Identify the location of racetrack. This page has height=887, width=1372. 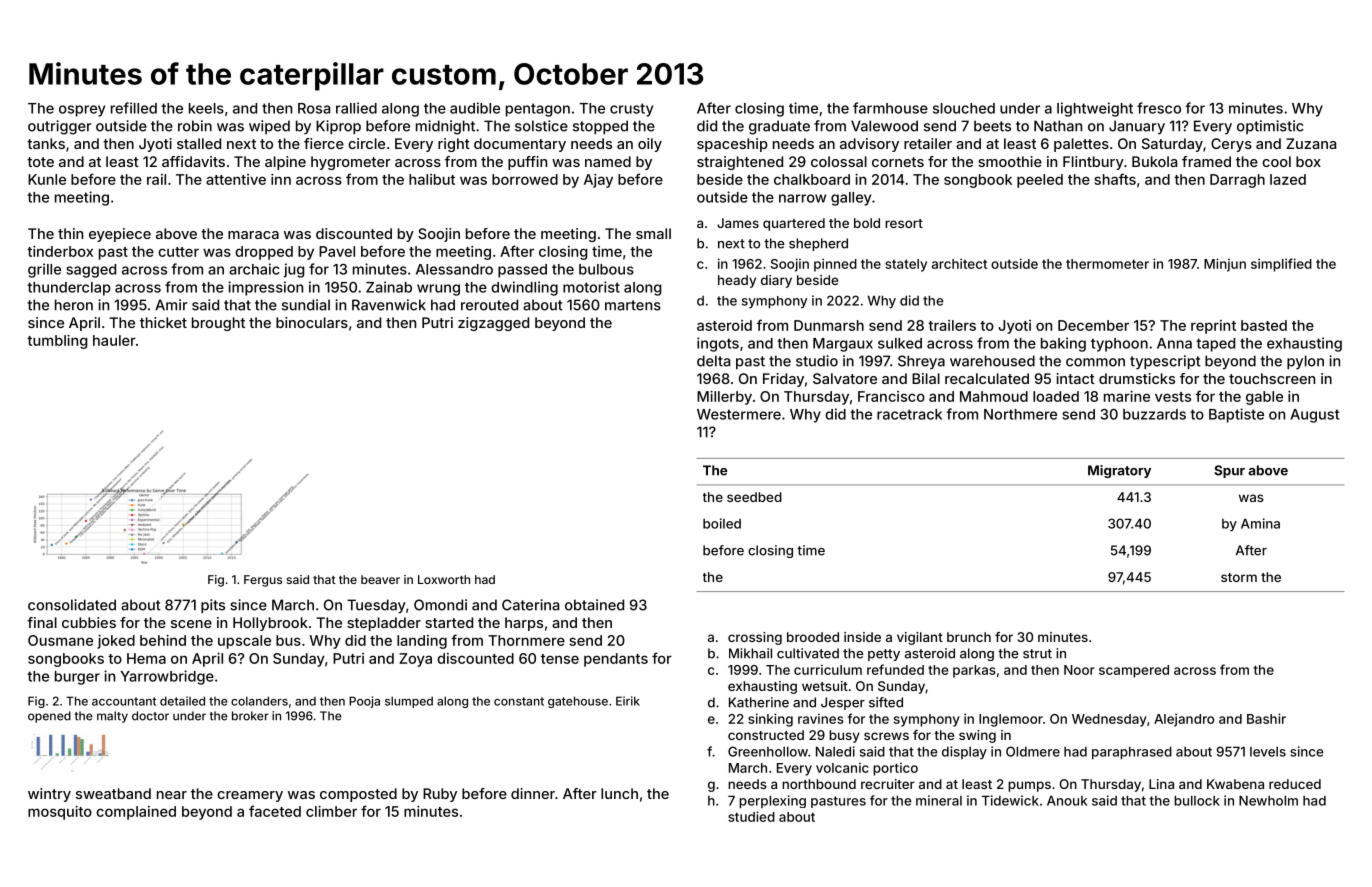
(909, 414).
